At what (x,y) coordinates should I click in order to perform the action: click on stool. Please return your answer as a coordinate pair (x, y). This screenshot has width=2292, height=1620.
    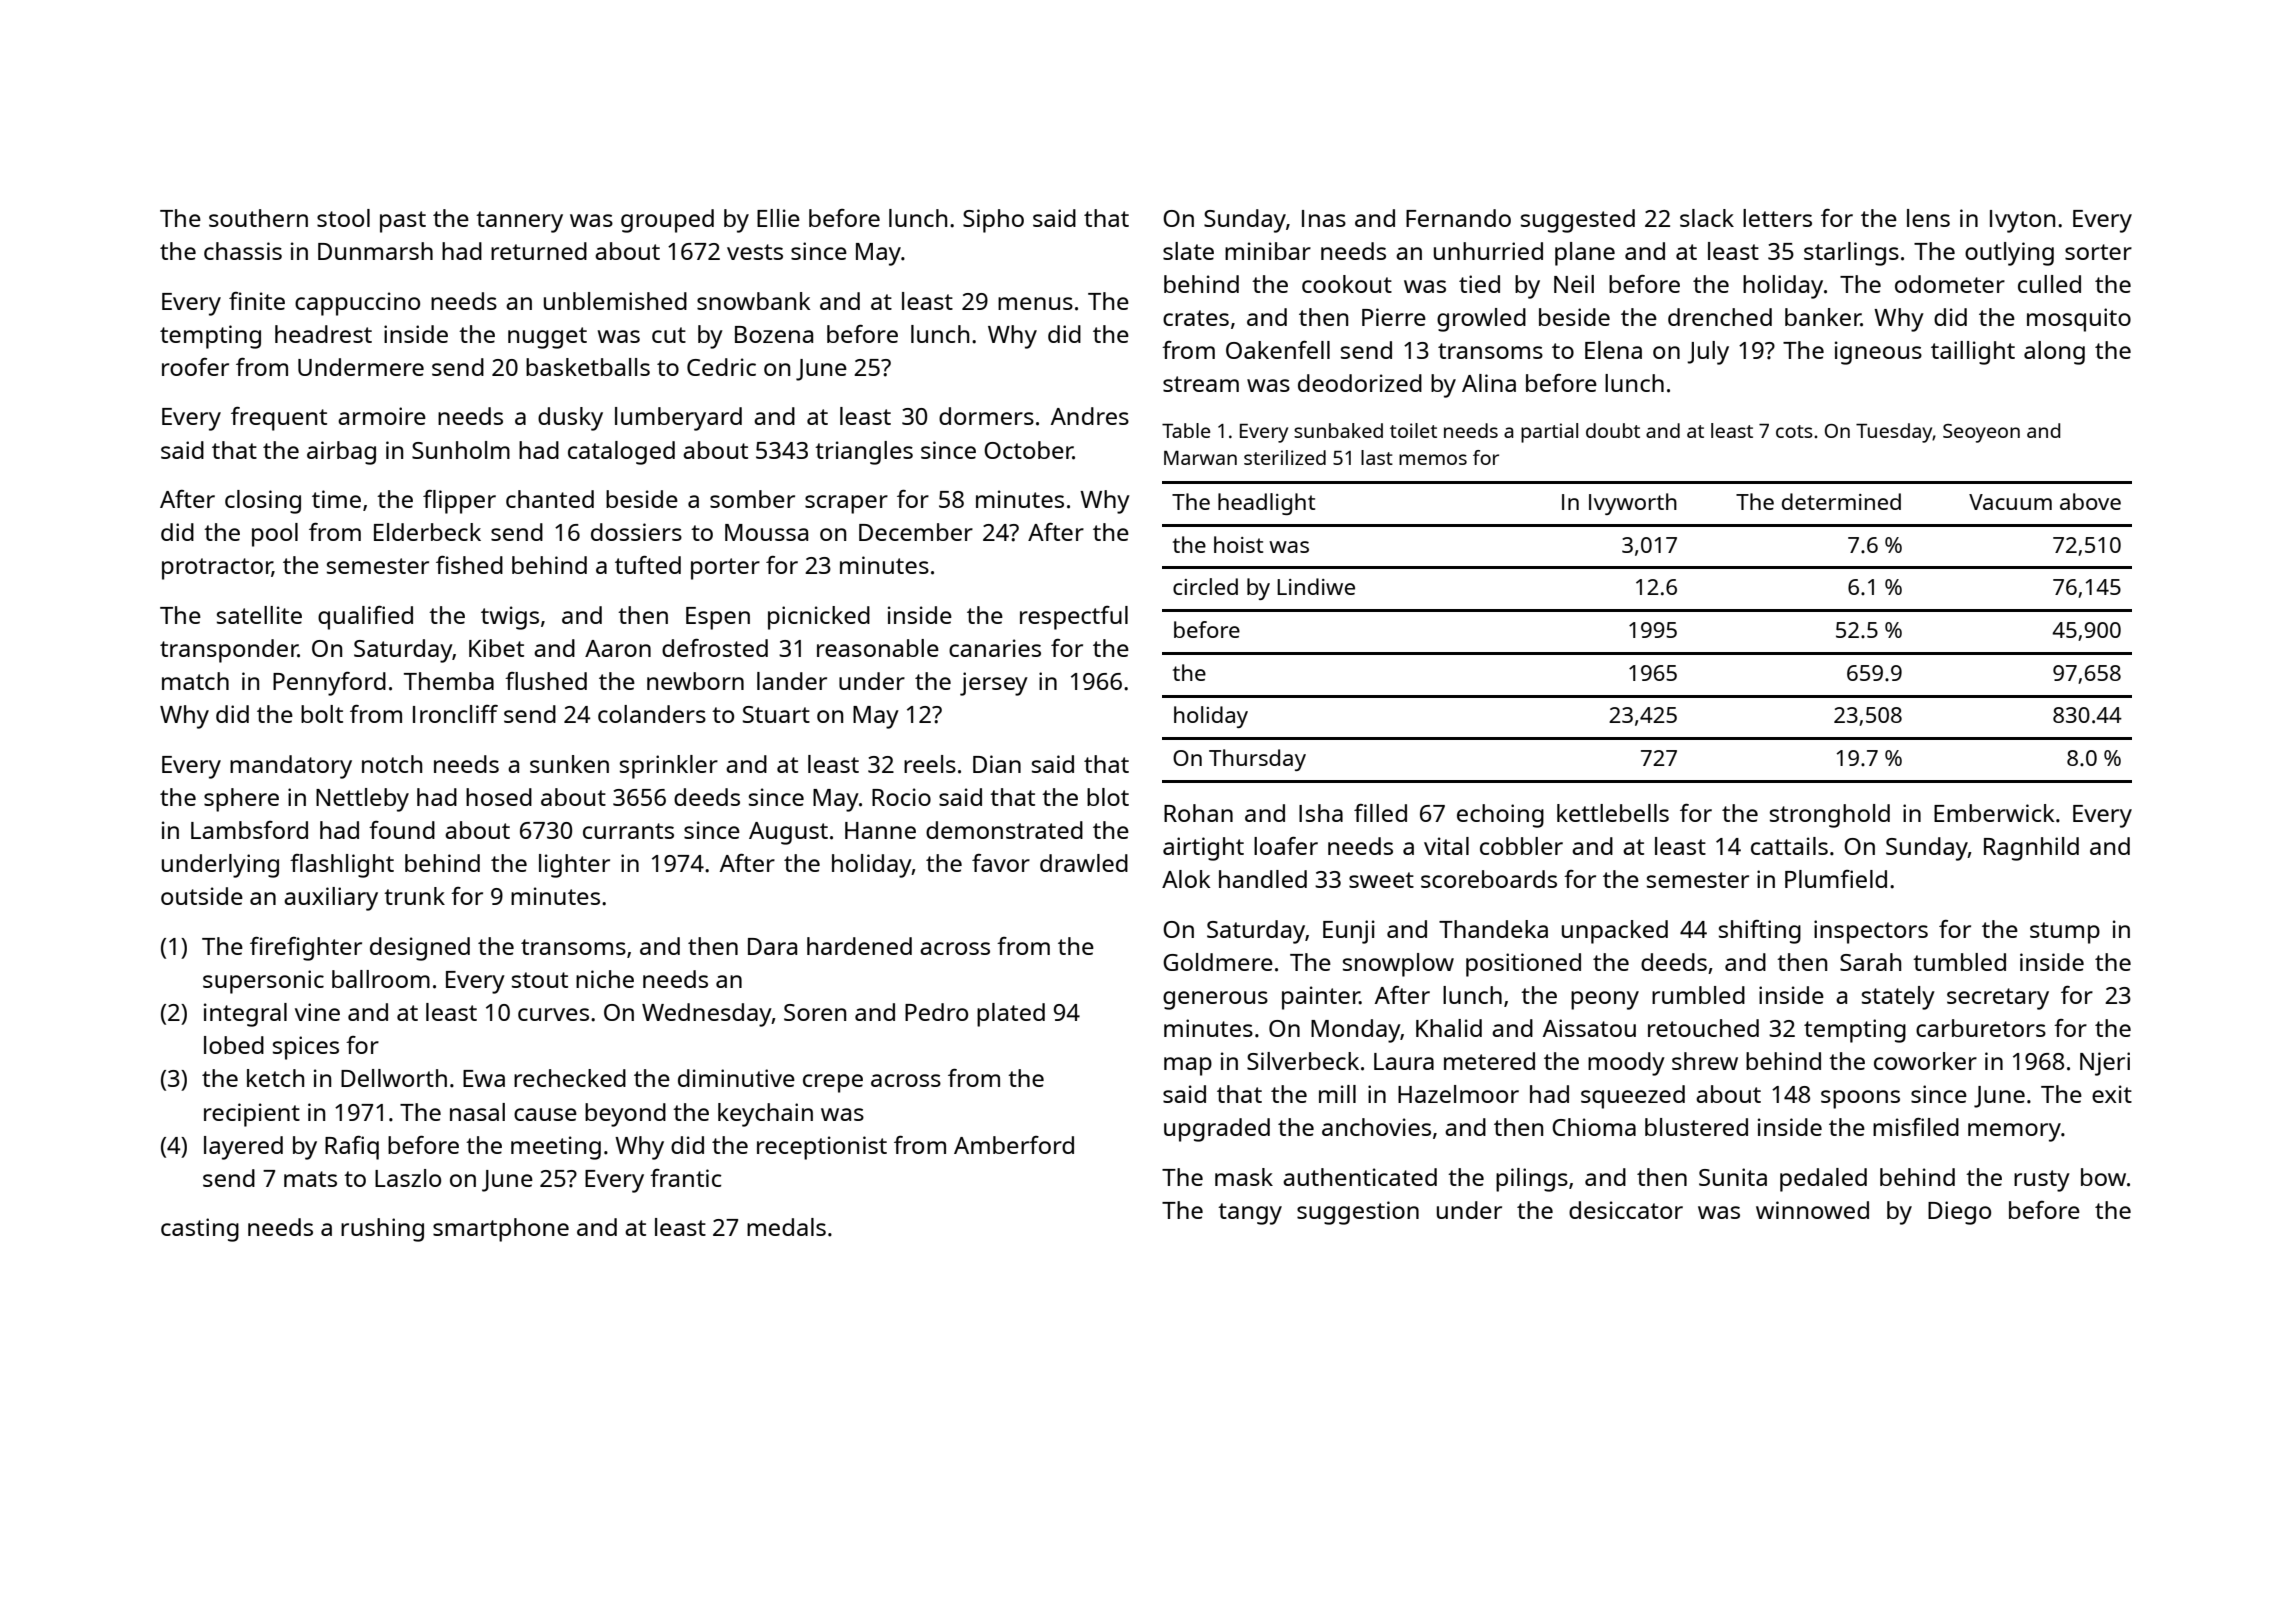
    Looking at the image, I should click on (343, 218).
